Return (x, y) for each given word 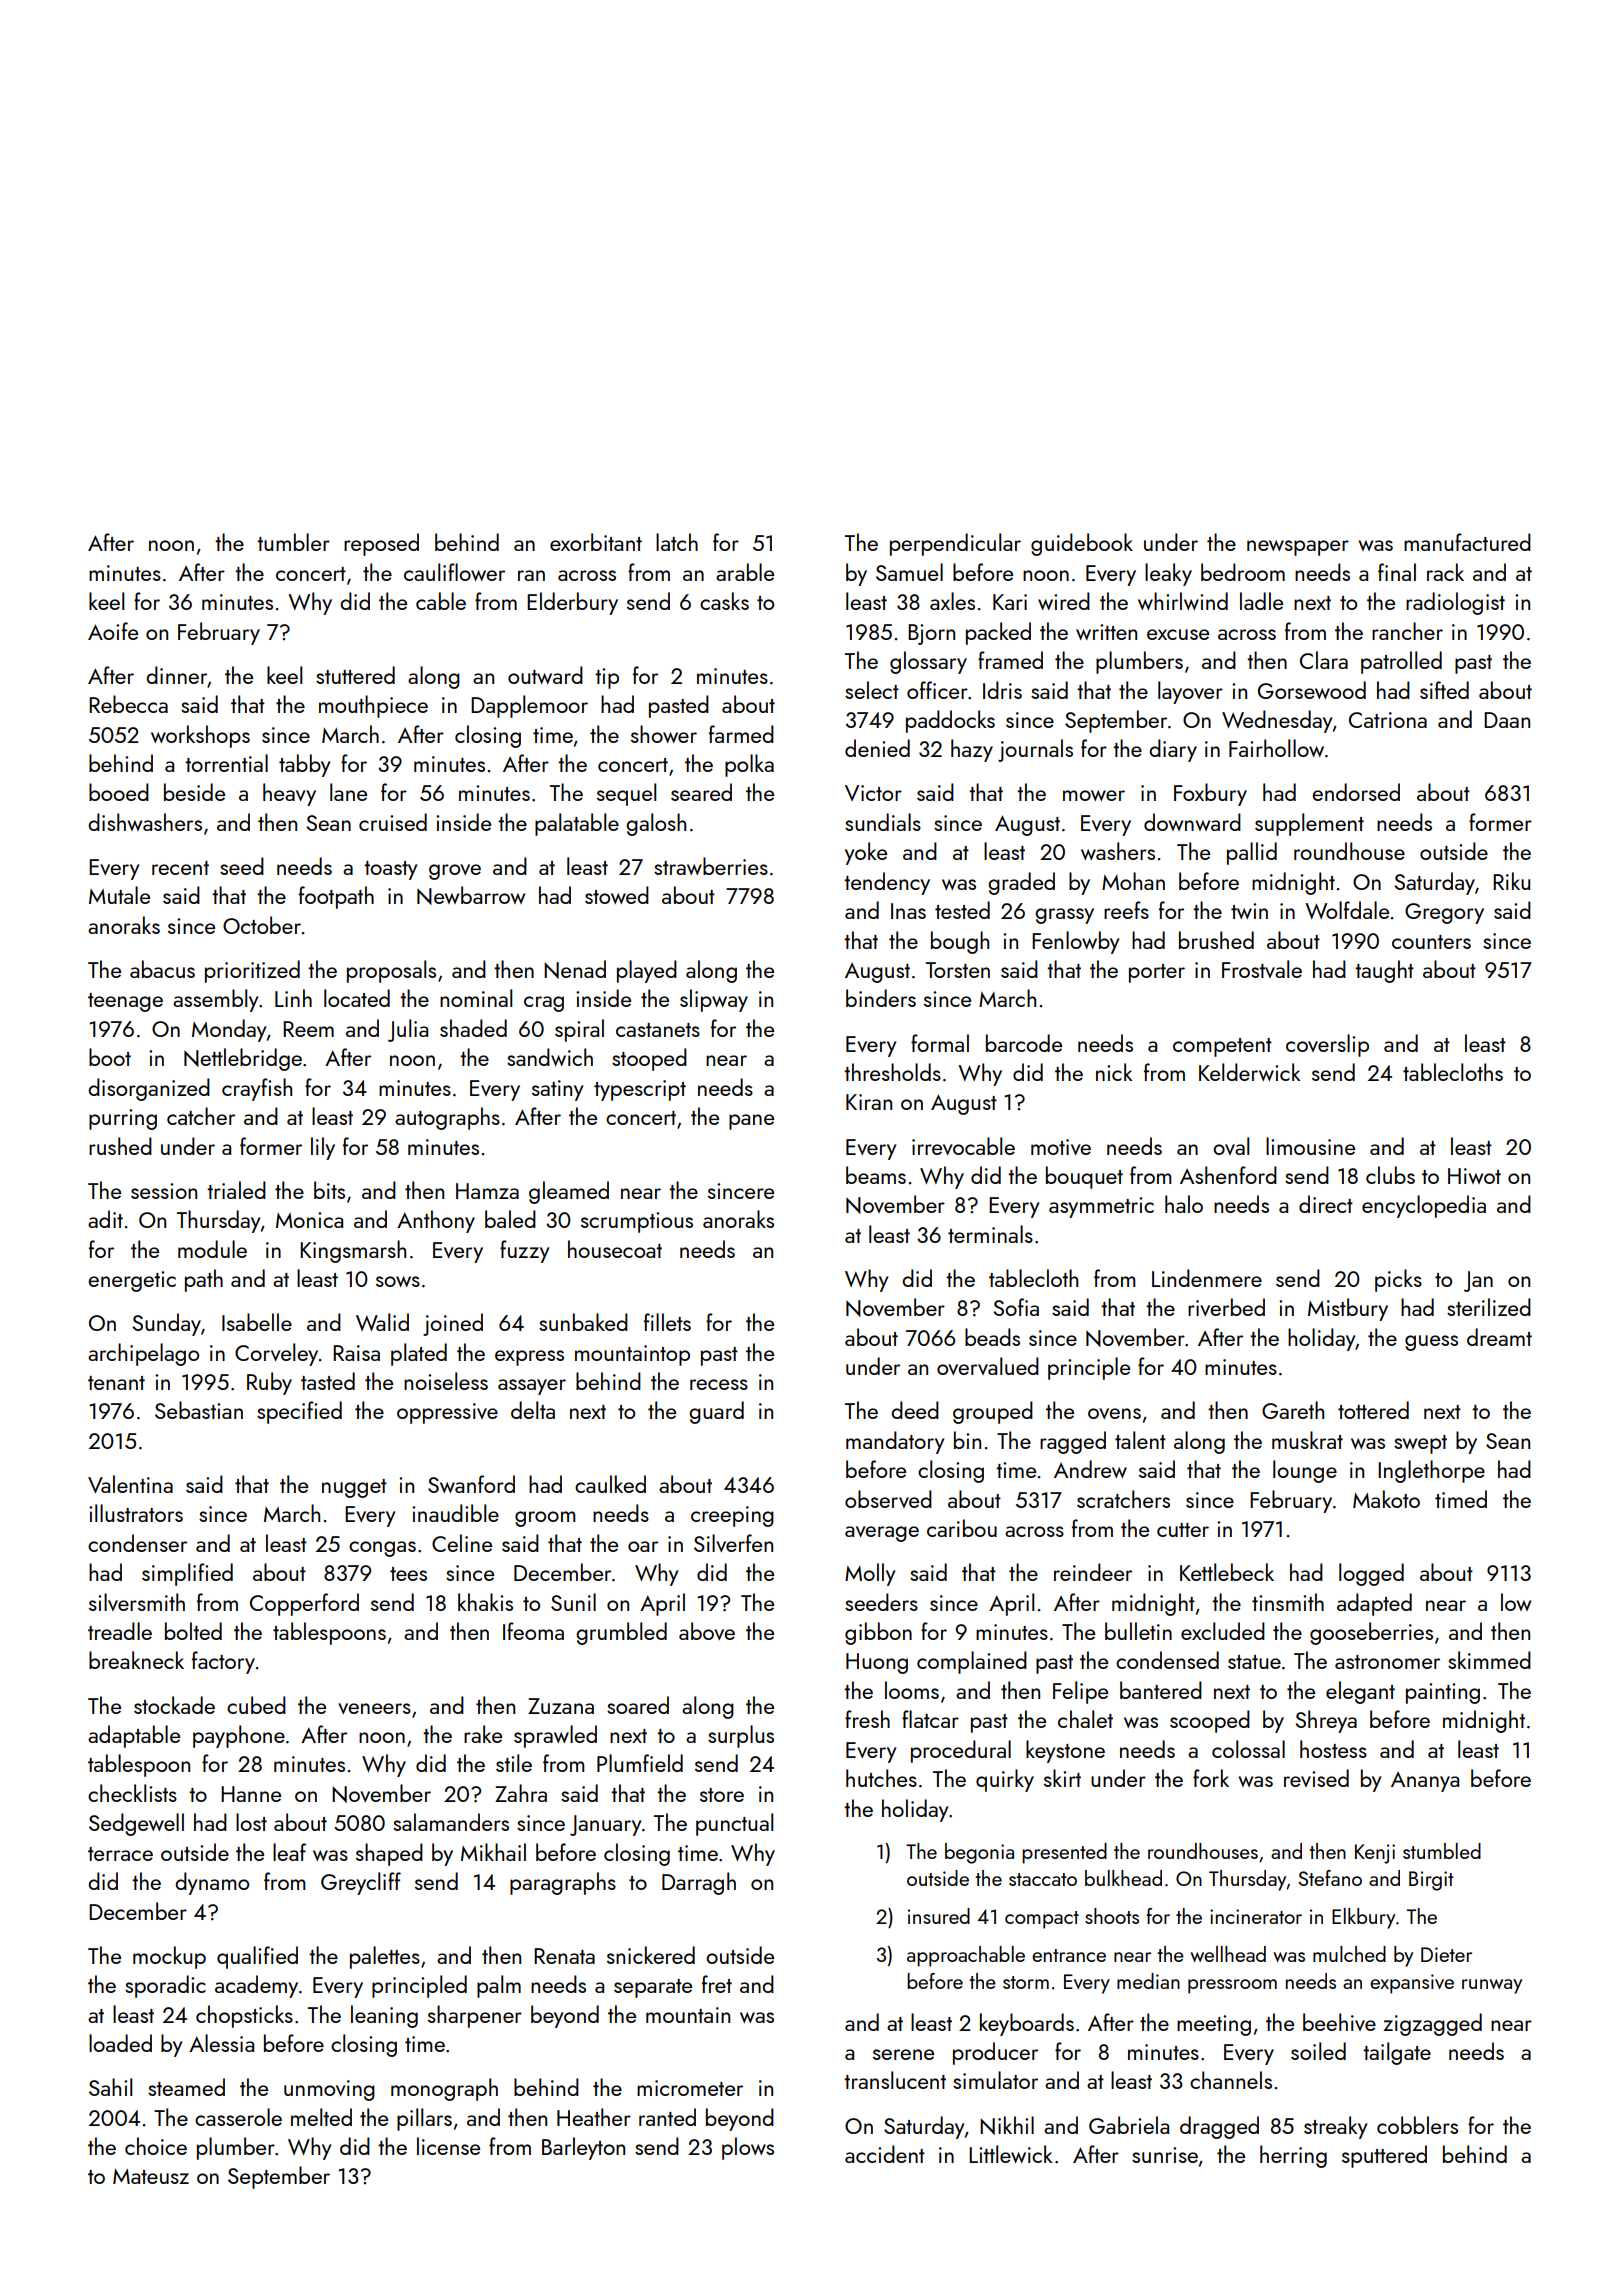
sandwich (550, 1057)
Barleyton (583, 2148)
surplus (741, 1736)
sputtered (1384, 2156)
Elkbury (1363, 1918)
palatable (577, 824)
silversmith (137, 1602)
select (872, 690)
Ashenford (1228, 1175)
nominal (476, 998)
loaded (120, 2043)
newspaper (1298, 548)
